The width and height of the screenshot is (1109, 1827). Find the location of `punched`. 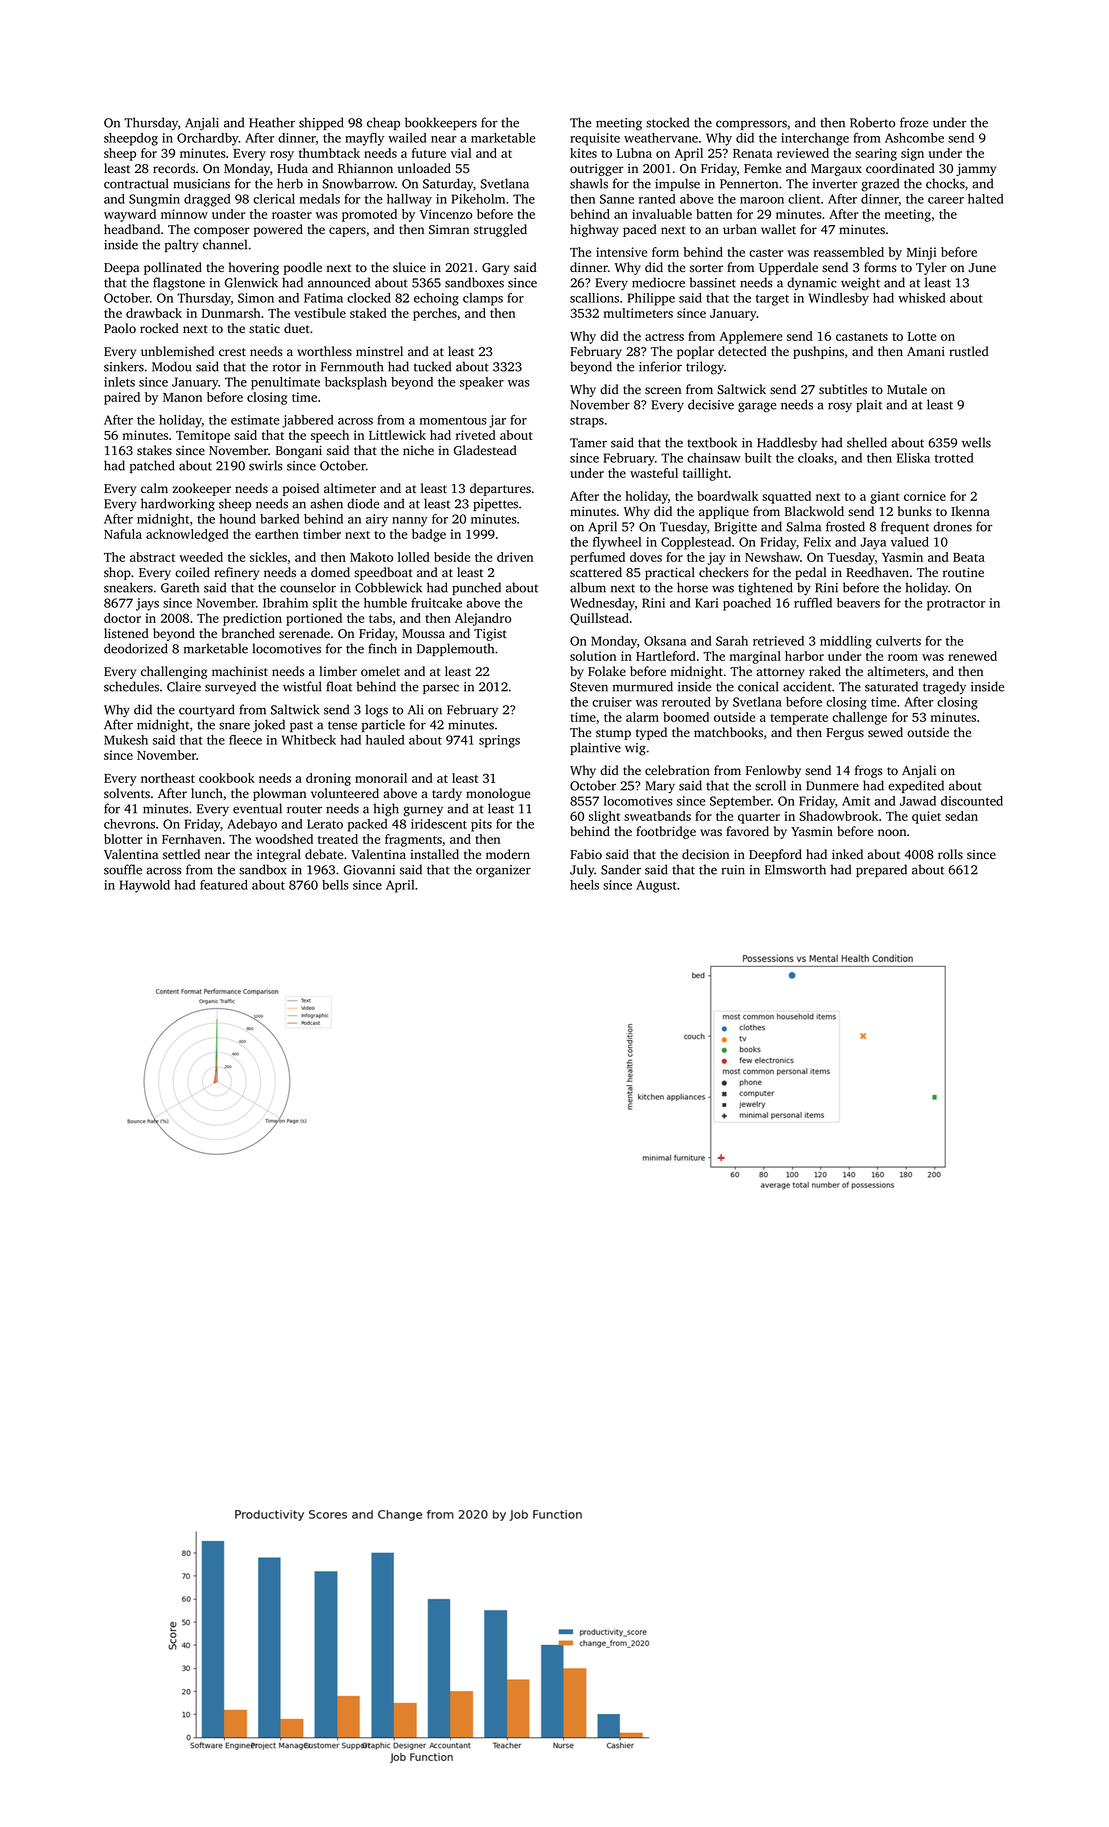

punched is located at coordinates (476, 588).
